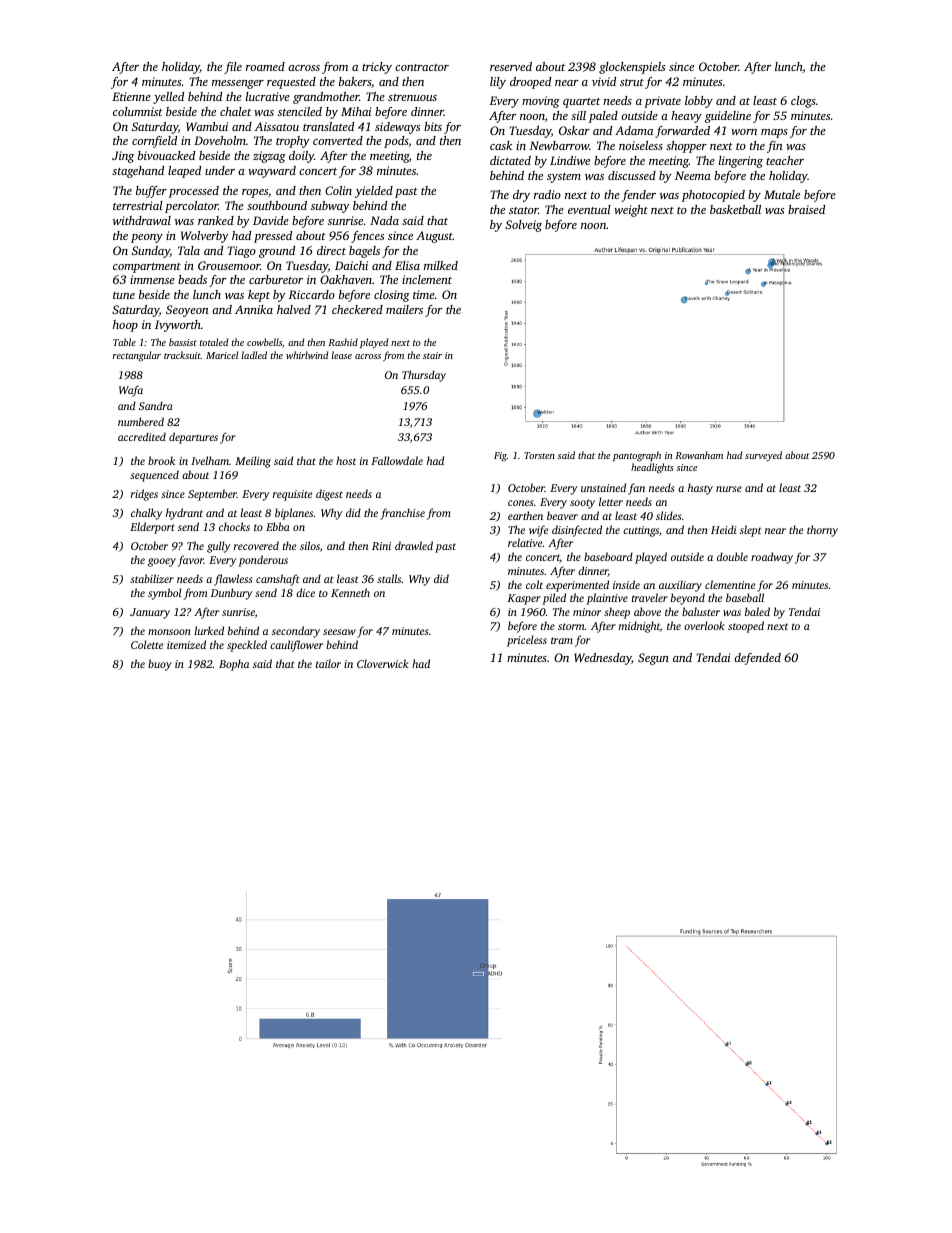 This page has height=1233, width=952. What do you see at coordinates (608, 556) in the page?
I see `baseboard` at bounding box center [608, 556].
